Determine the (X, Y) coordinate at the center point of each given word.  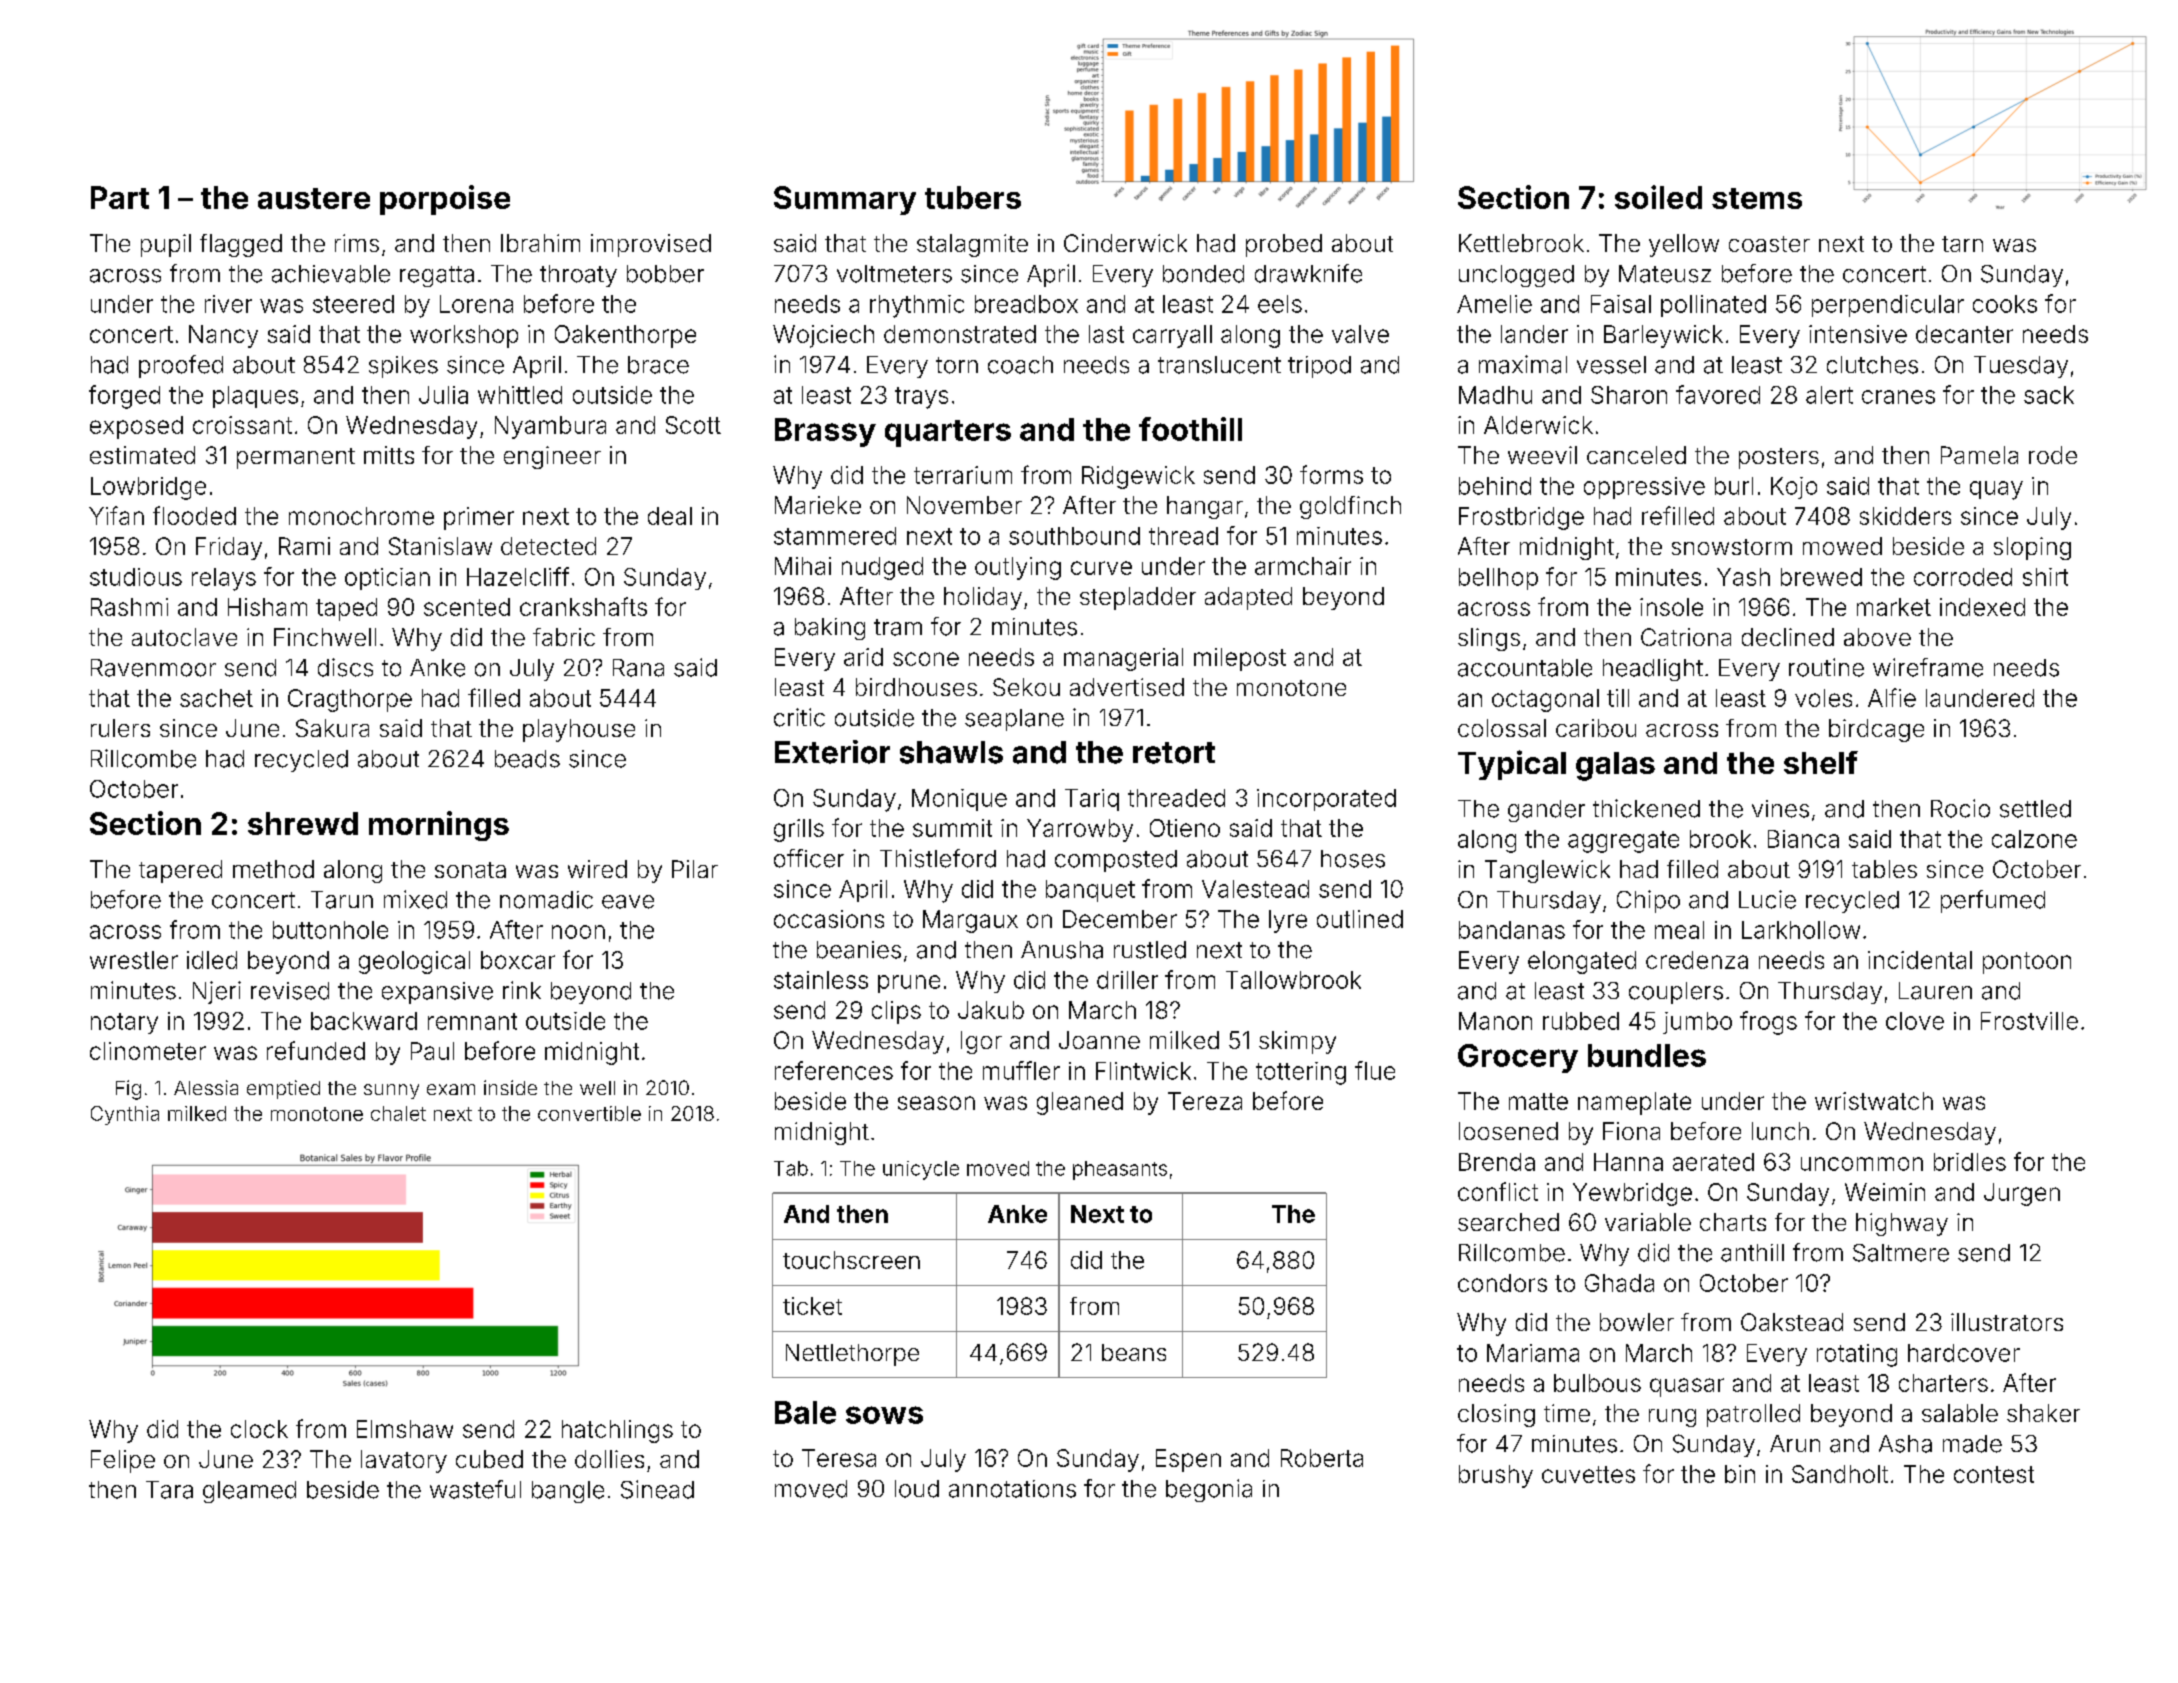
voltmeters (894, 274)
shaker (2043, 1413)
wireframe (1928, 667)
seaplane (1014, 720)
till (1618, 698)
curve (1101, 568)
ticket (812, 1306)
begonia (1209, 1490)
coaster (1769, 244)
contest (1994, 1474)
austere (314, 198)
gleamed (249, 1492)
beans (1134, 1352)
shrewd (303, 823)
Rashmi (129, 607)
